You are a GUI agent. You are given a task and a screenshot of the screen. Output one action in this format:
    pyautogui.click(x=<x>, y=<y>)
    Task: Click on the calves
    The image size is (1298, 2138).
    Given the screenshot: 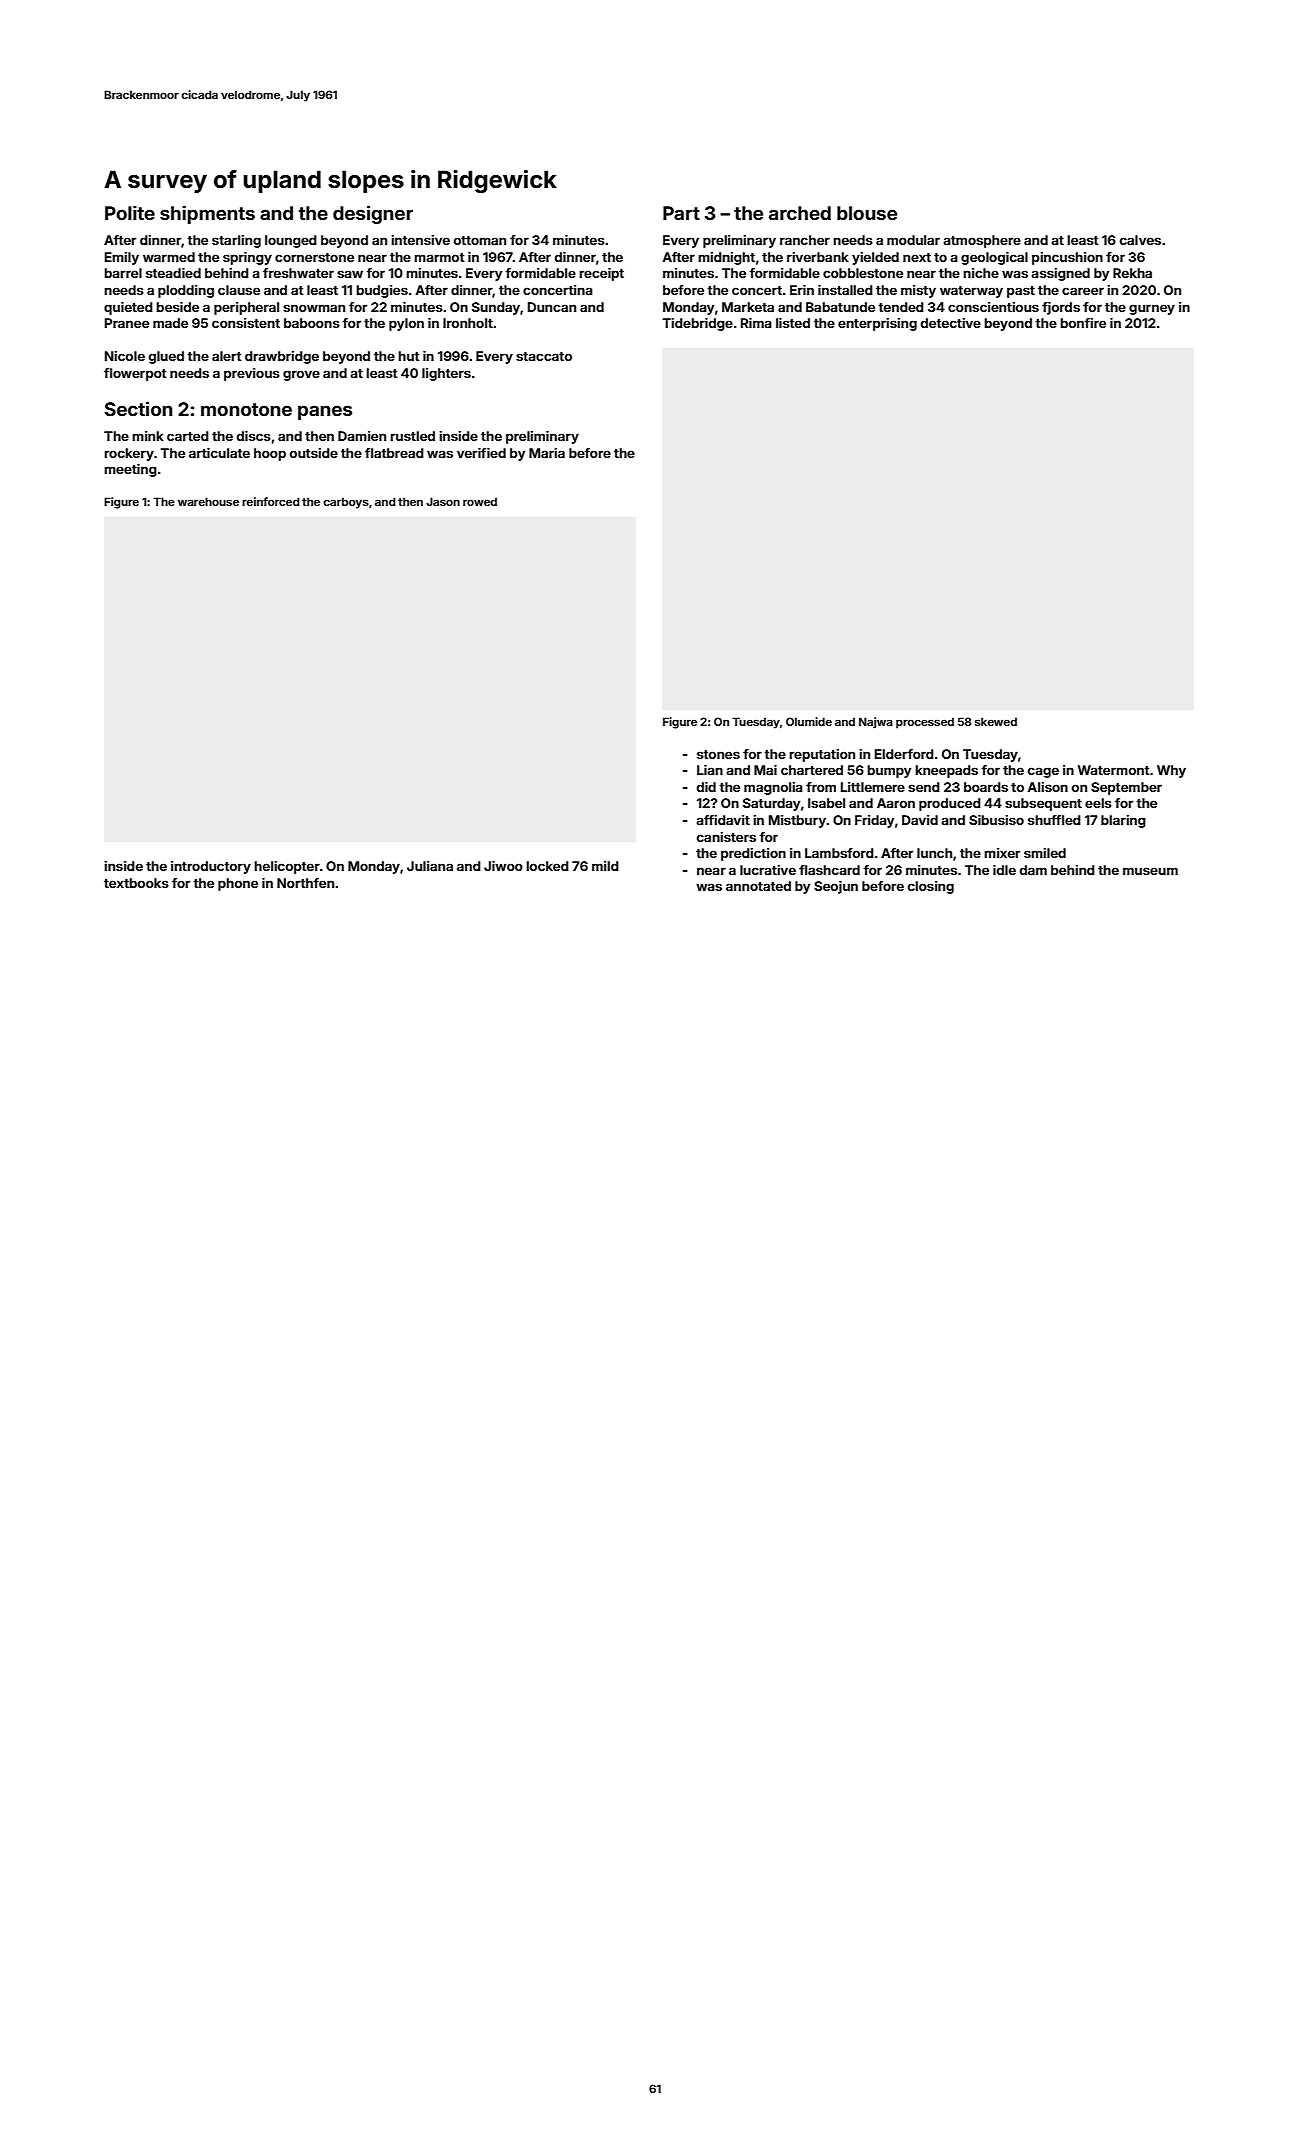 What is the action you would take?
    pyautogui.click(x=1140, y=240)
